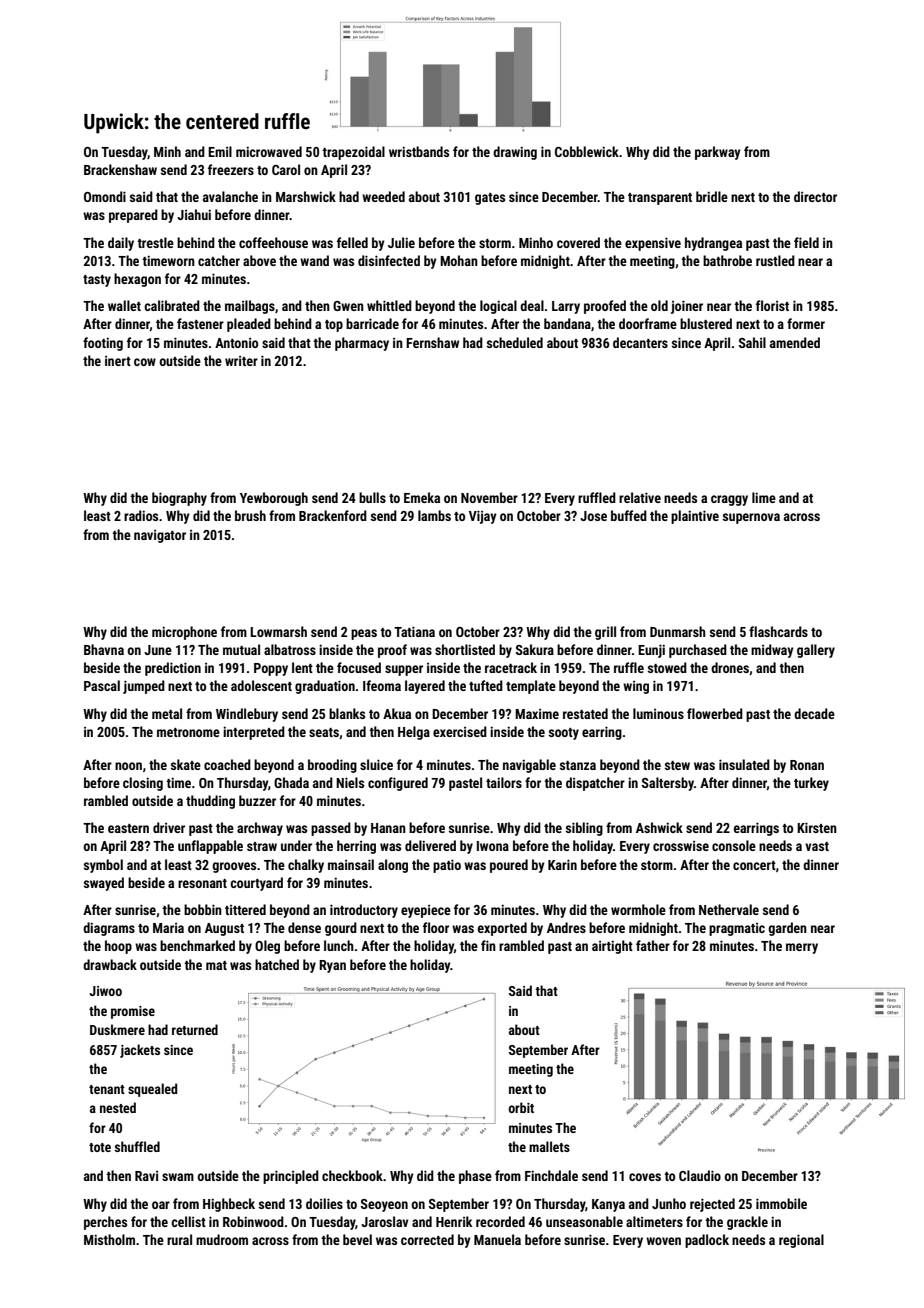 Image resolution: width=924 pixels, height=1308 pixels. Describe the element at coordinates (357, 1239) in the screenshot. I see `bevel` at that location.
